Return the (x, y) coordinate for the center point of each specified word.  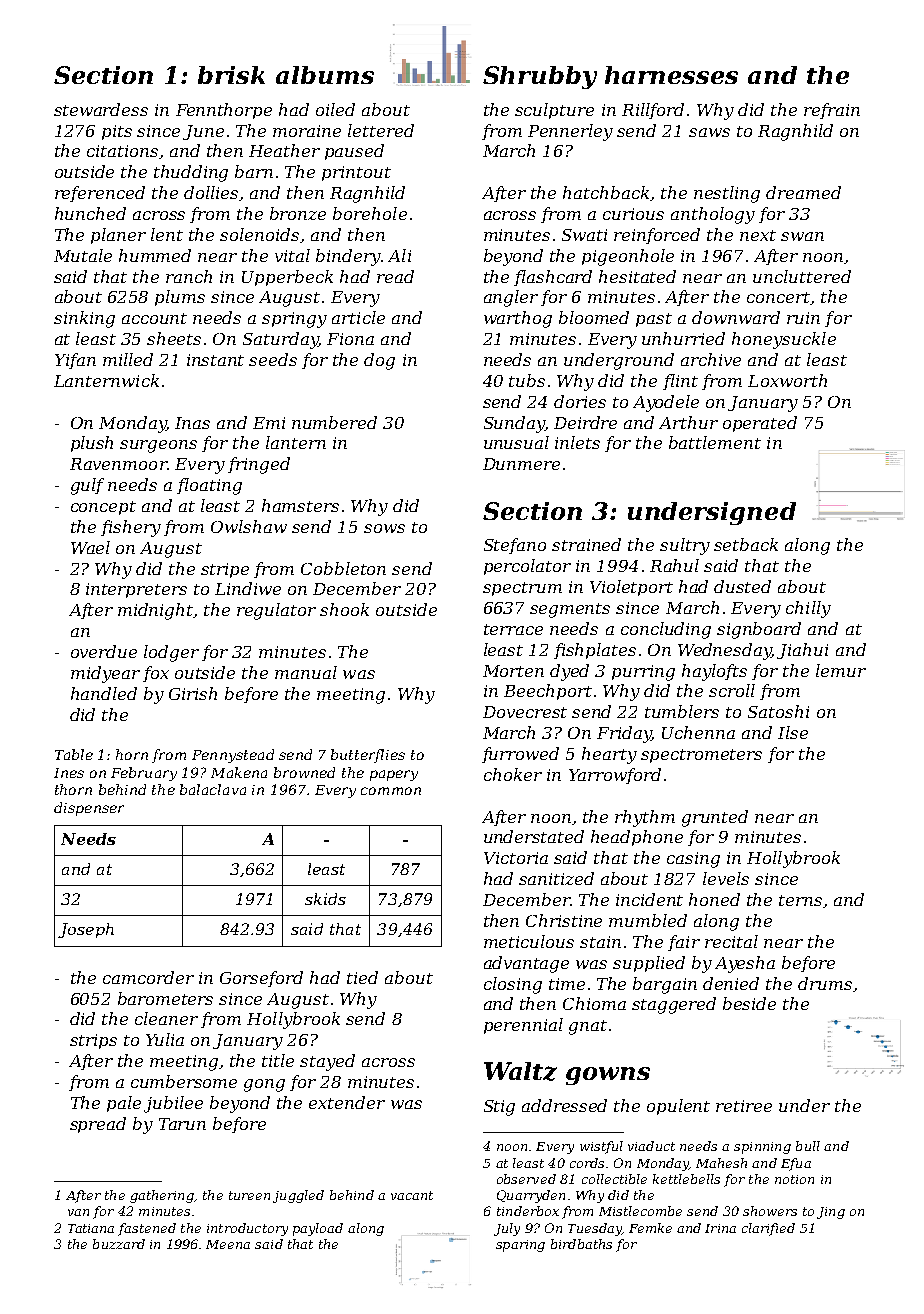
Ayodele (666, 403)
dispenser (89, 809)
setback (746, 544)
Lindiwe (248, 588)
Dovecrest (525, 712)
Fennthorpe (224, 111)
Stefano (515, 546)
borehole (370, 213)
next (758, 235)
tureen (249, 1195)
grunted (715, 818)
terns (800, 900)
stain (600, 942)
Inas (192, 423)
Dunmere (521, 464)
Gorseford (261, 979)
